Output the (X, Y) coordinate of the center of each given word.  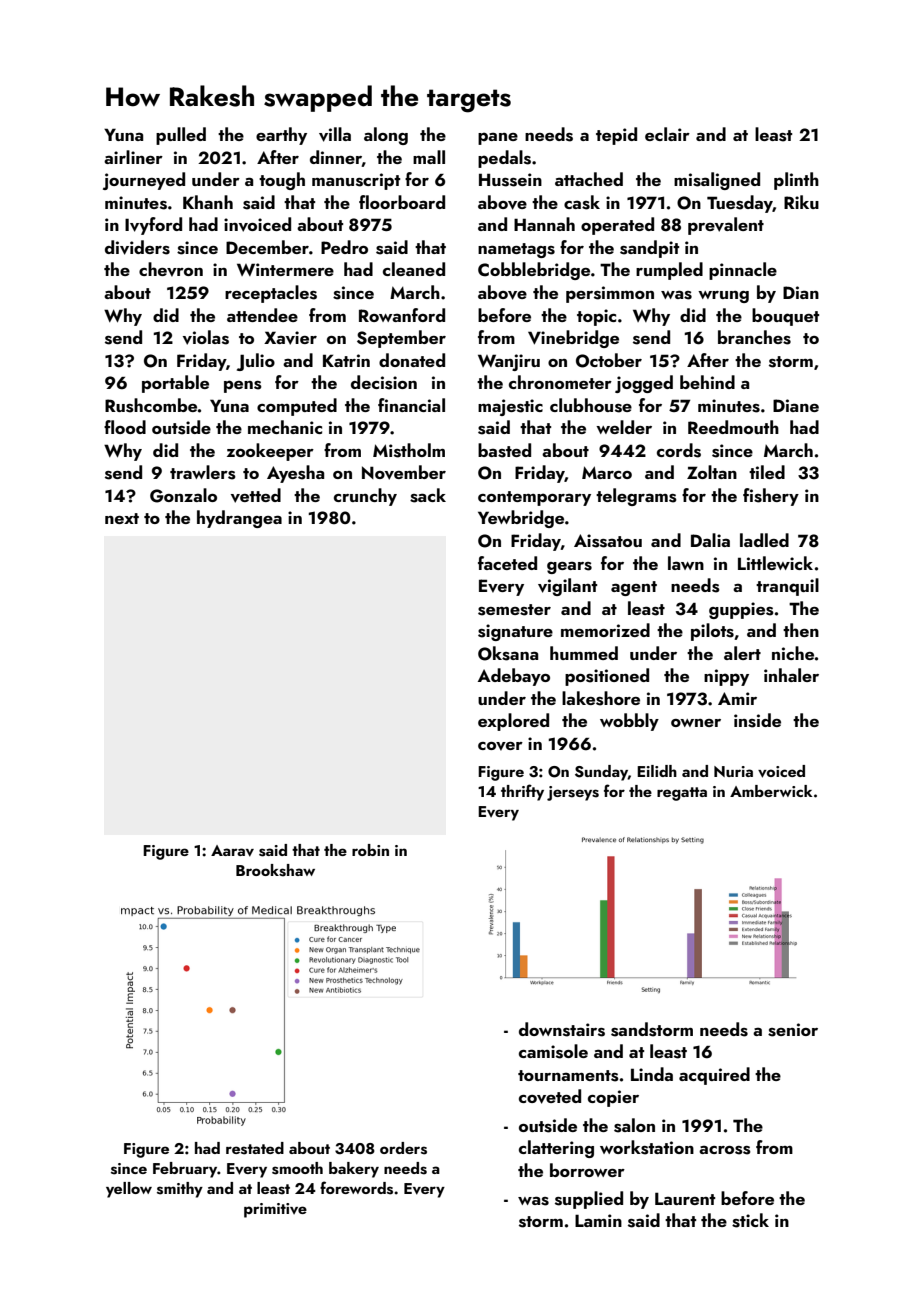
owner (696, 723)
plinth (796, 181)
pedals (504, 159)
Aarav (232, 851)
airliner (133, 157)
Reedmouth (733, 427)
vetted (256, 495)
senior (793, 1030)
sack (428, 495)
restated (255, 1148)
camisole (553, 1051)
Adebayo (514, 677)
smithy (180, 1190)
